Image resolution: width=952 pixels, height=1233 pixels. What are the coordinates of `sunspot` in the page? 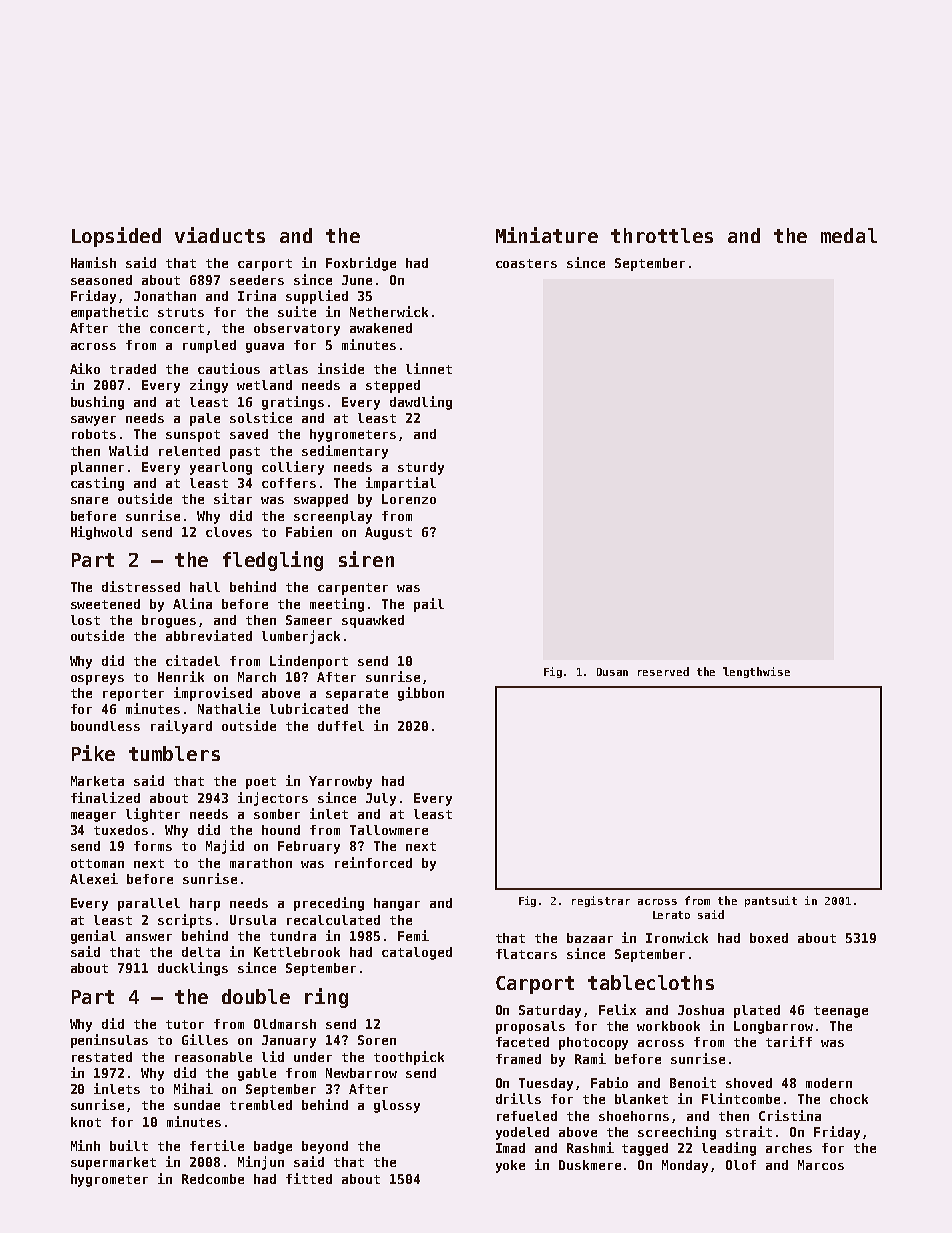 It's located at (193, 436).
